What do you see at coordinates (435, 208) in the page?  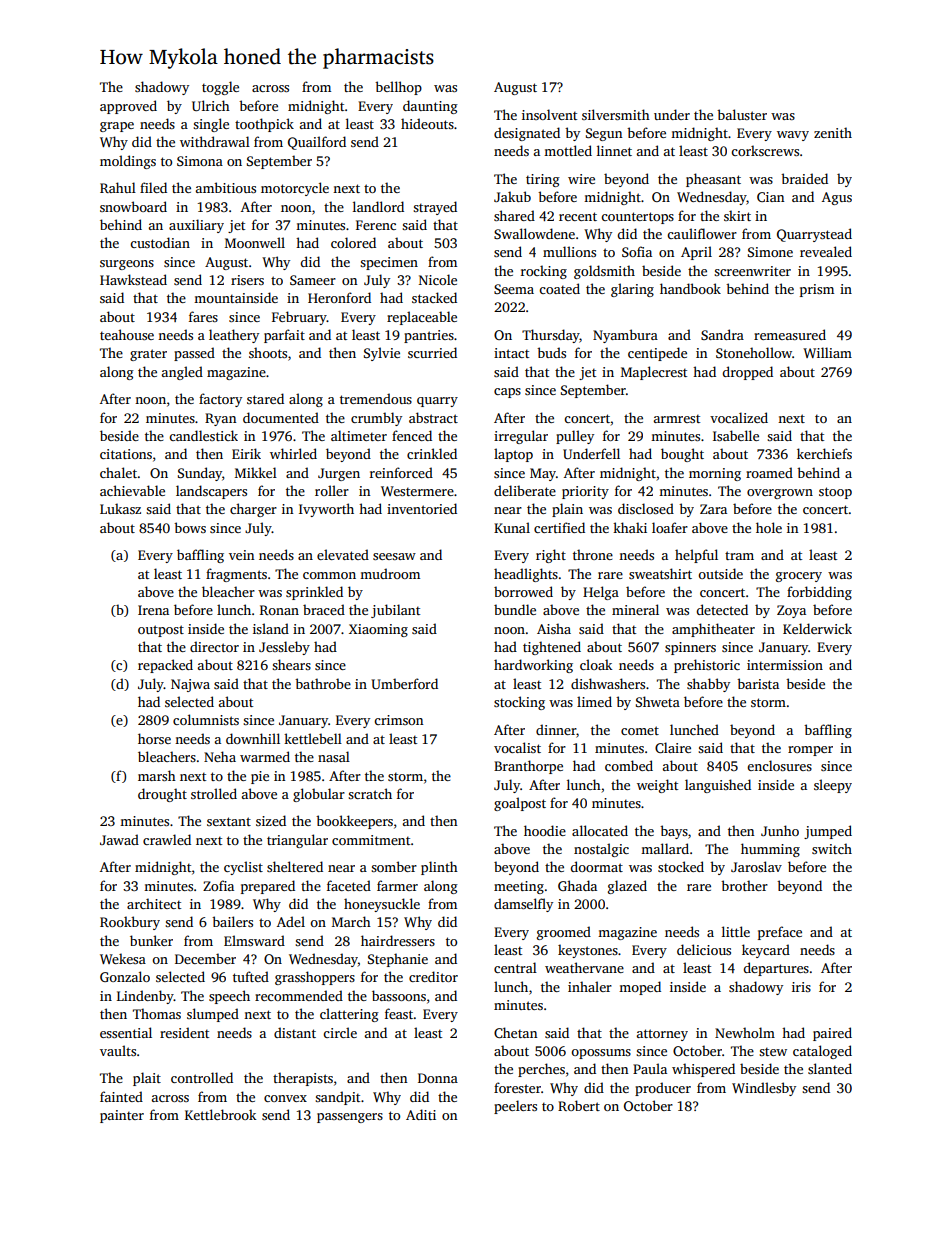 I see `strayed` at bounding box center [435, 208].
